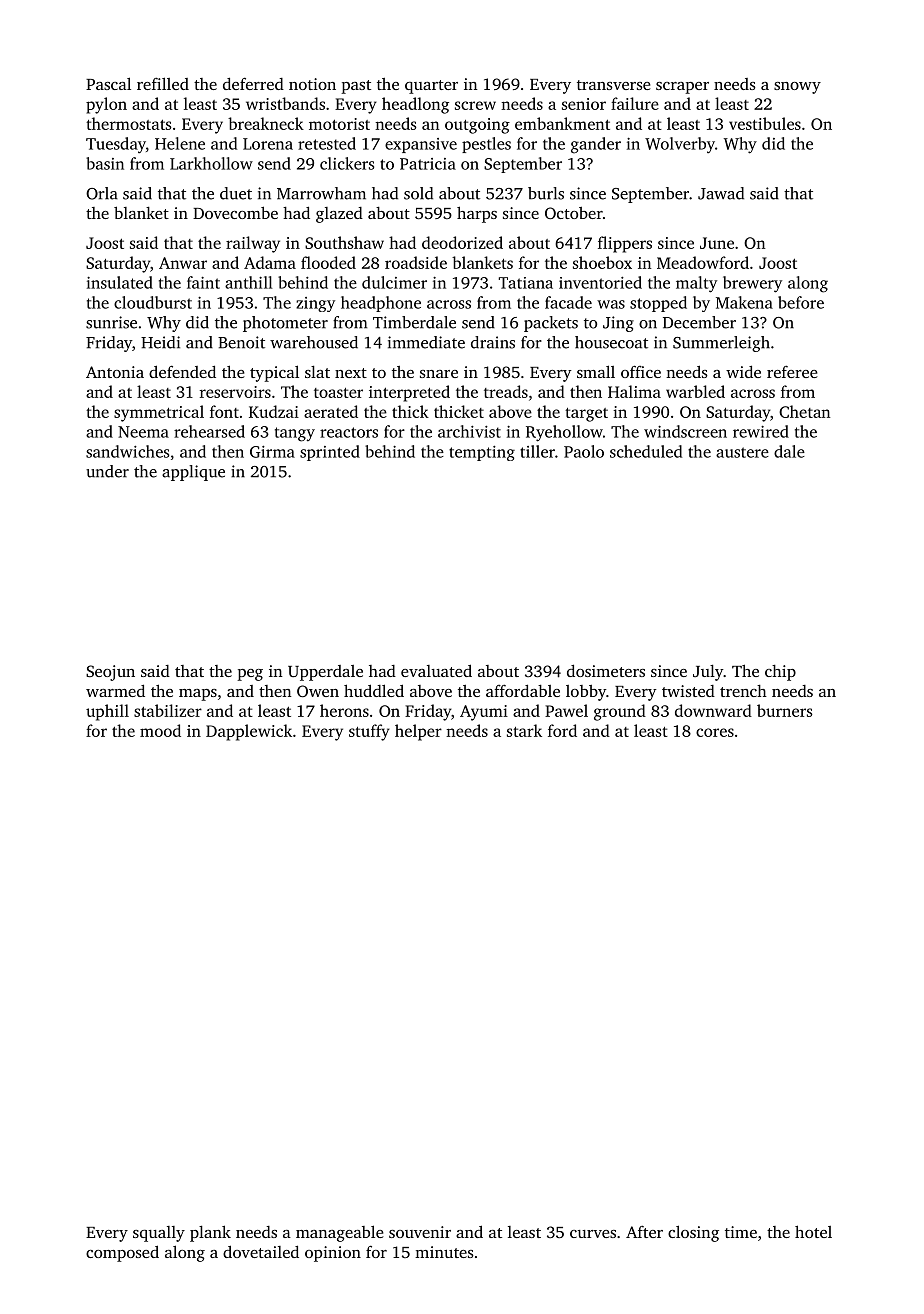 This document has width=924, height=1314. Describe the element at coordinates (235, 392) in the document. I see `reservoirs` at that location.
